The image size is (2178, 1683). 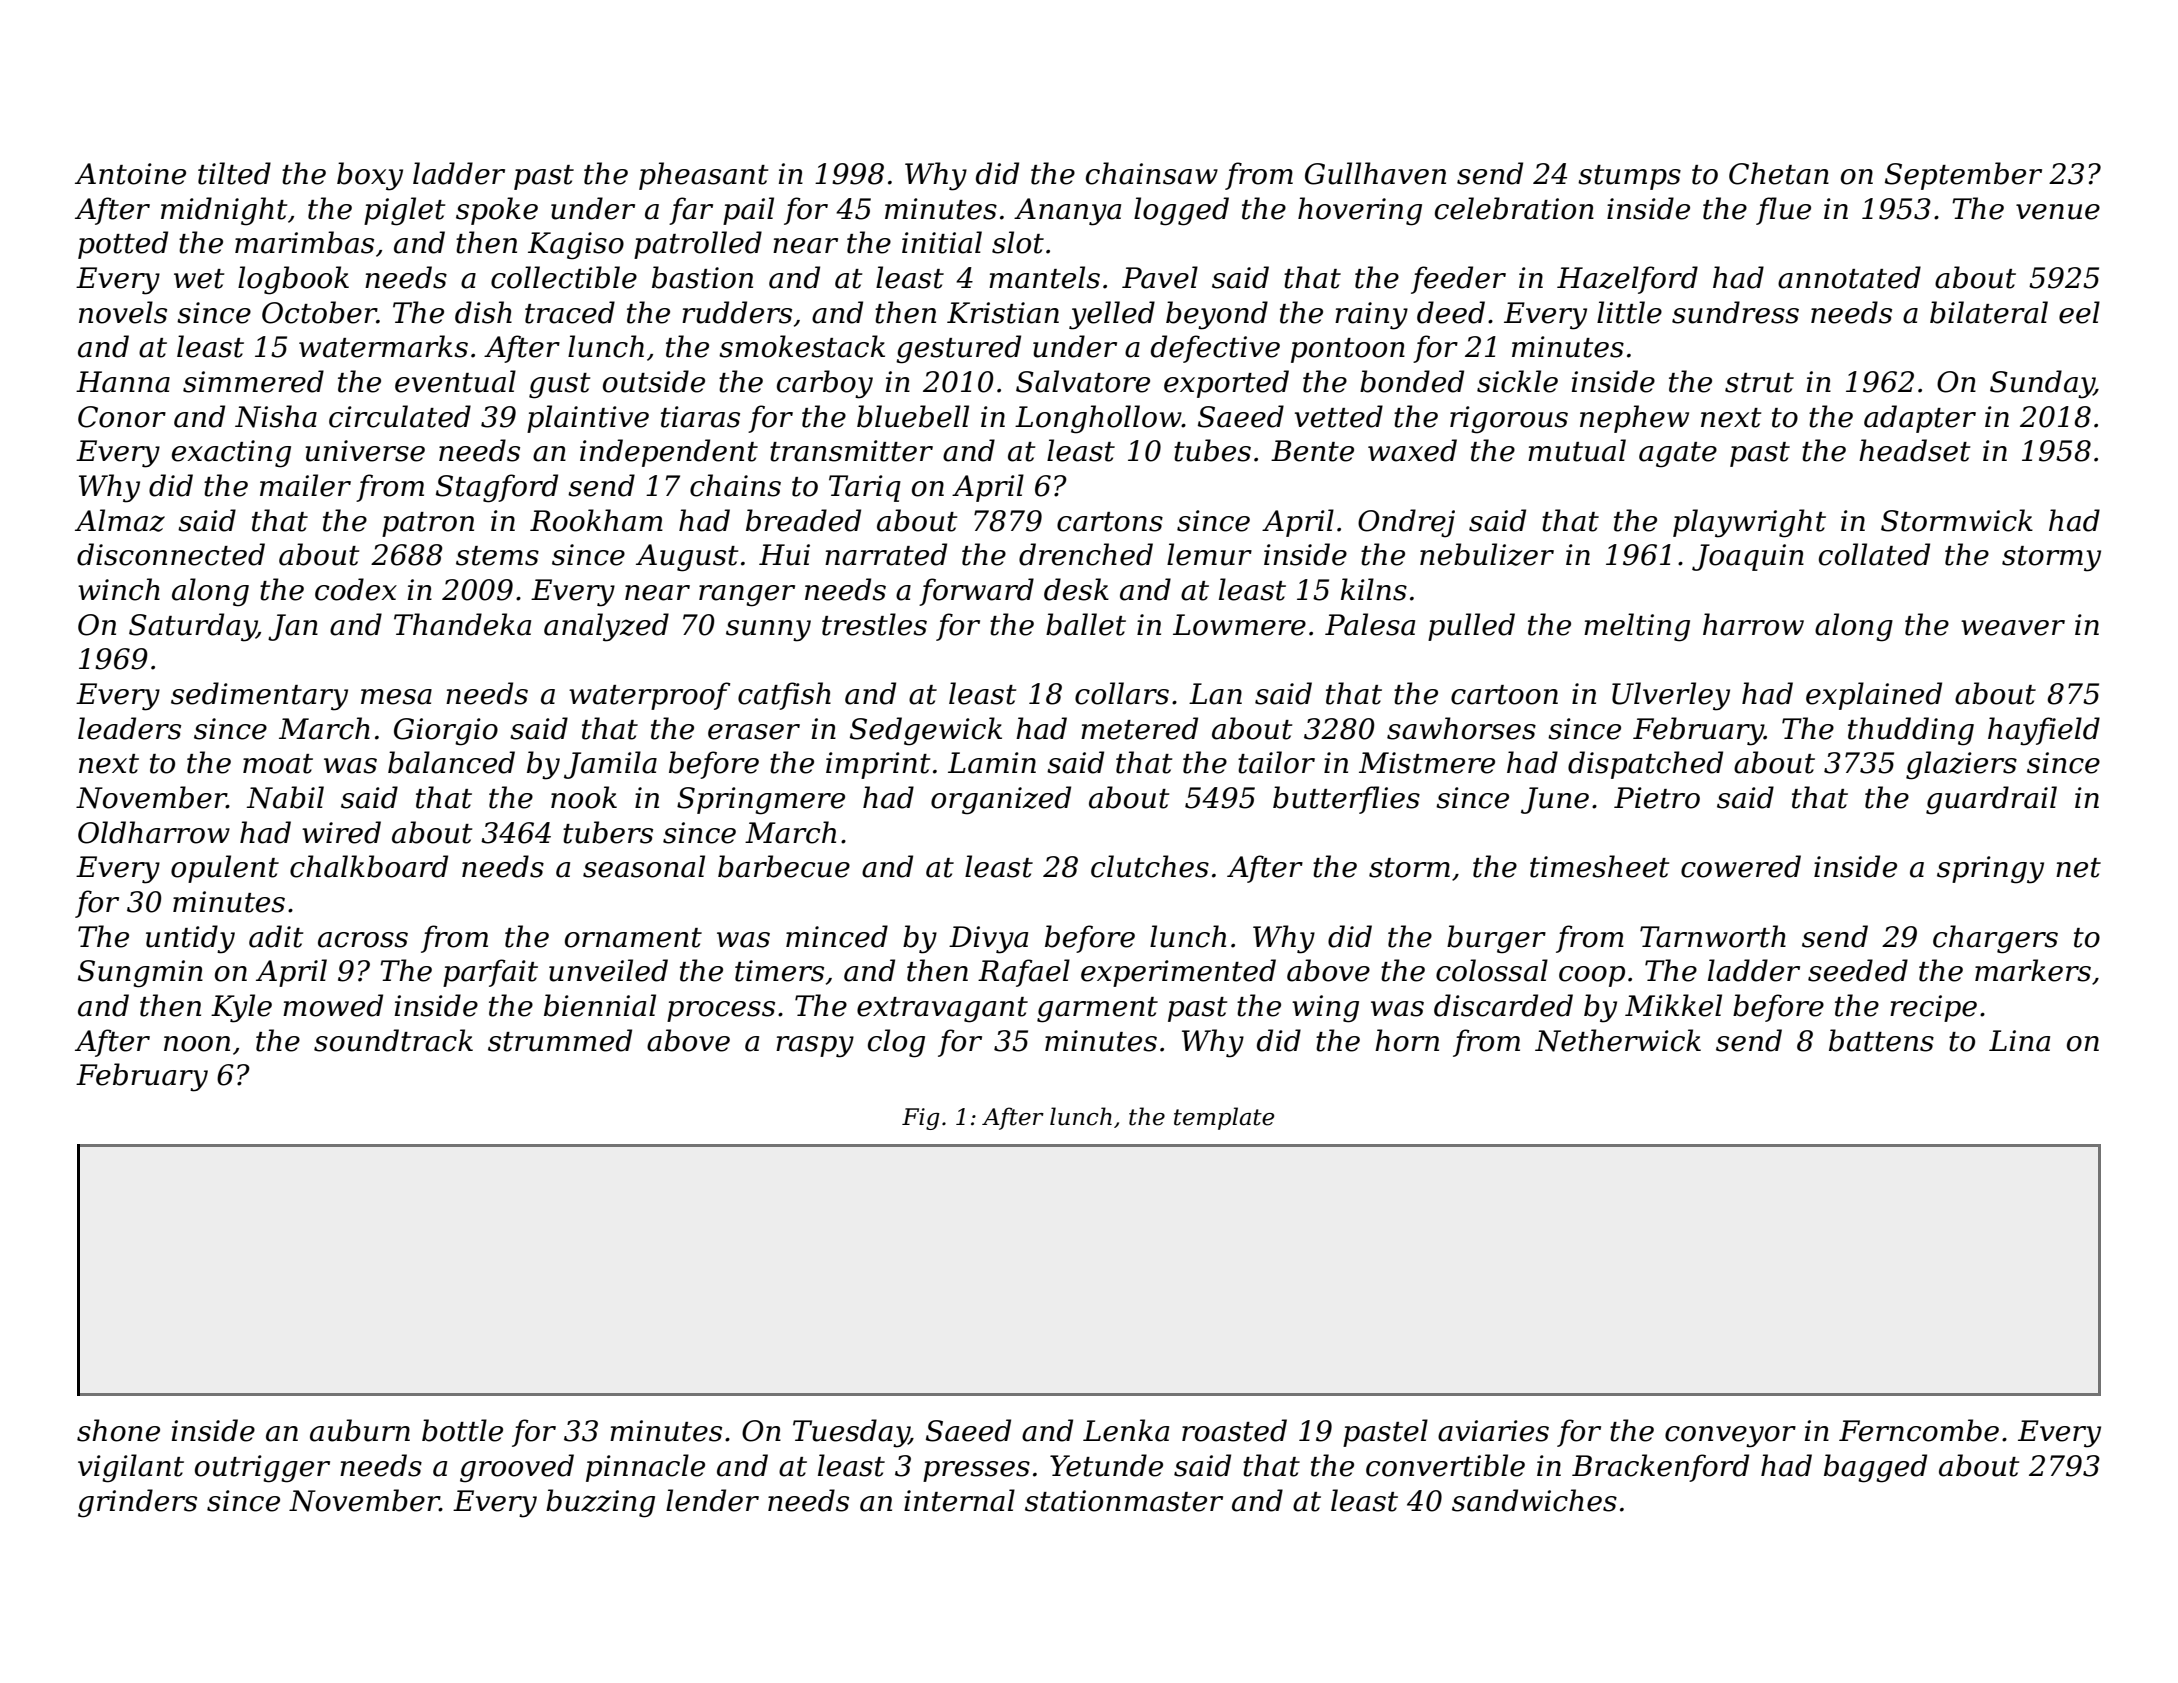 I want to click on pheasant, so click(x=703, y=176).
